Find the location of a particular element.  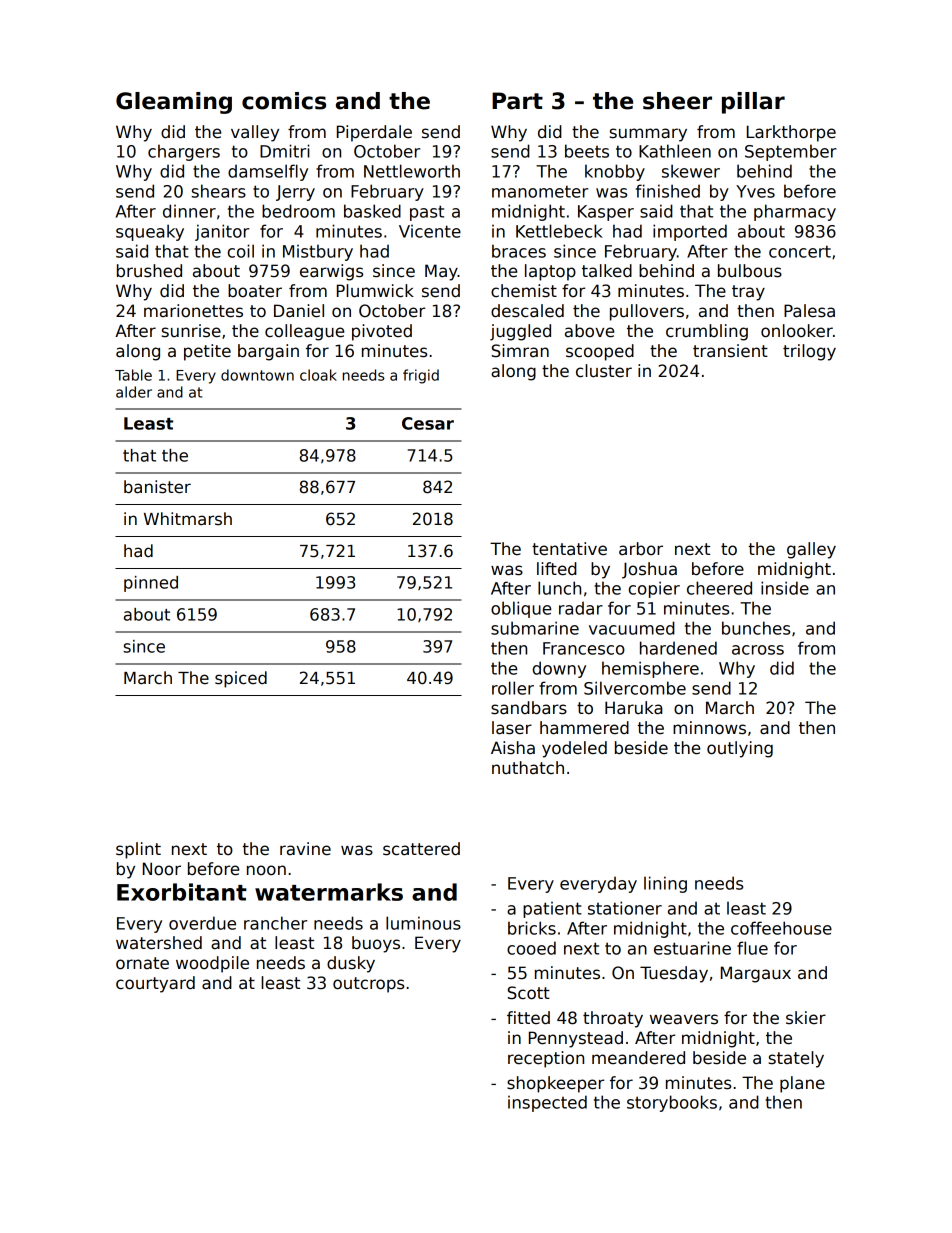

bulbous is located at coordinates (750, 271).
